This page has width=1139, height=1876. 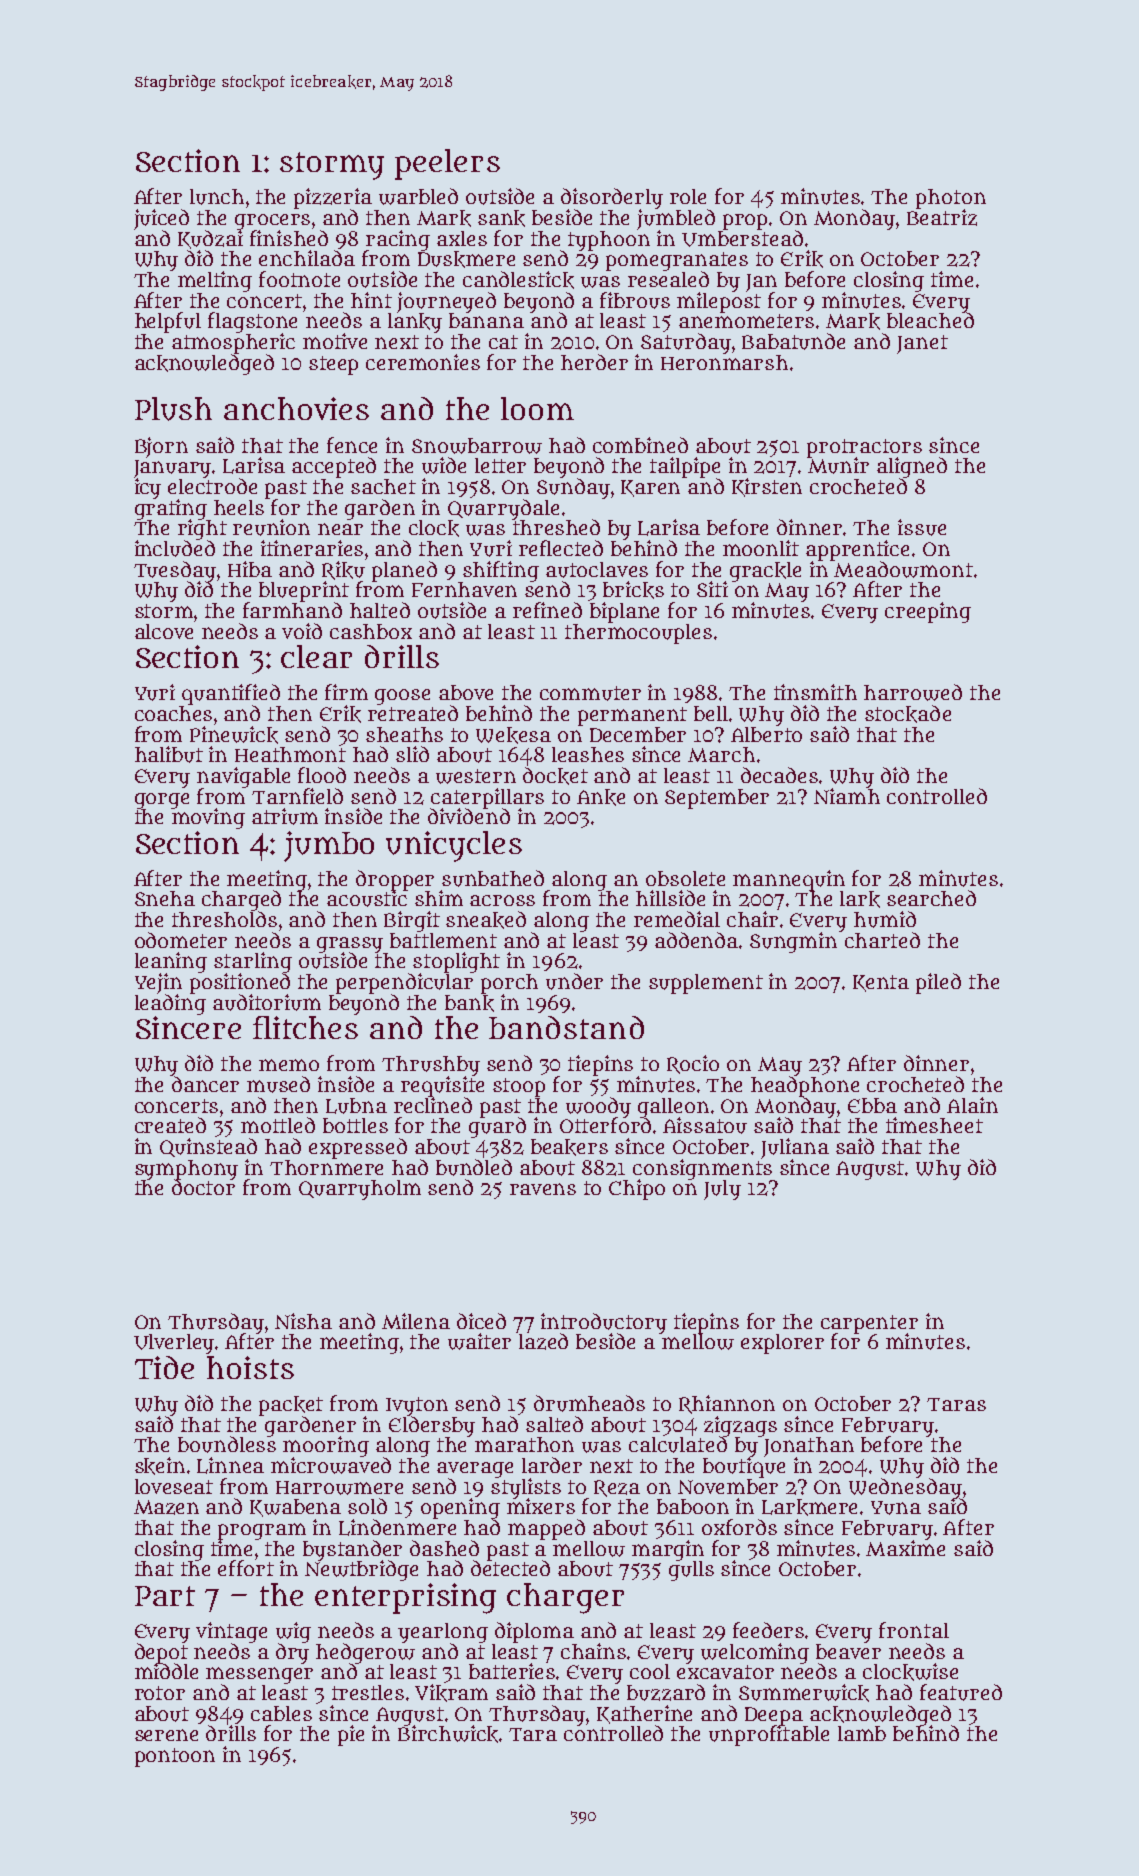 What do you see at coordinates (432, 1426) in the page?
I see `Eldersby` at bounding box center [432, 1426].
